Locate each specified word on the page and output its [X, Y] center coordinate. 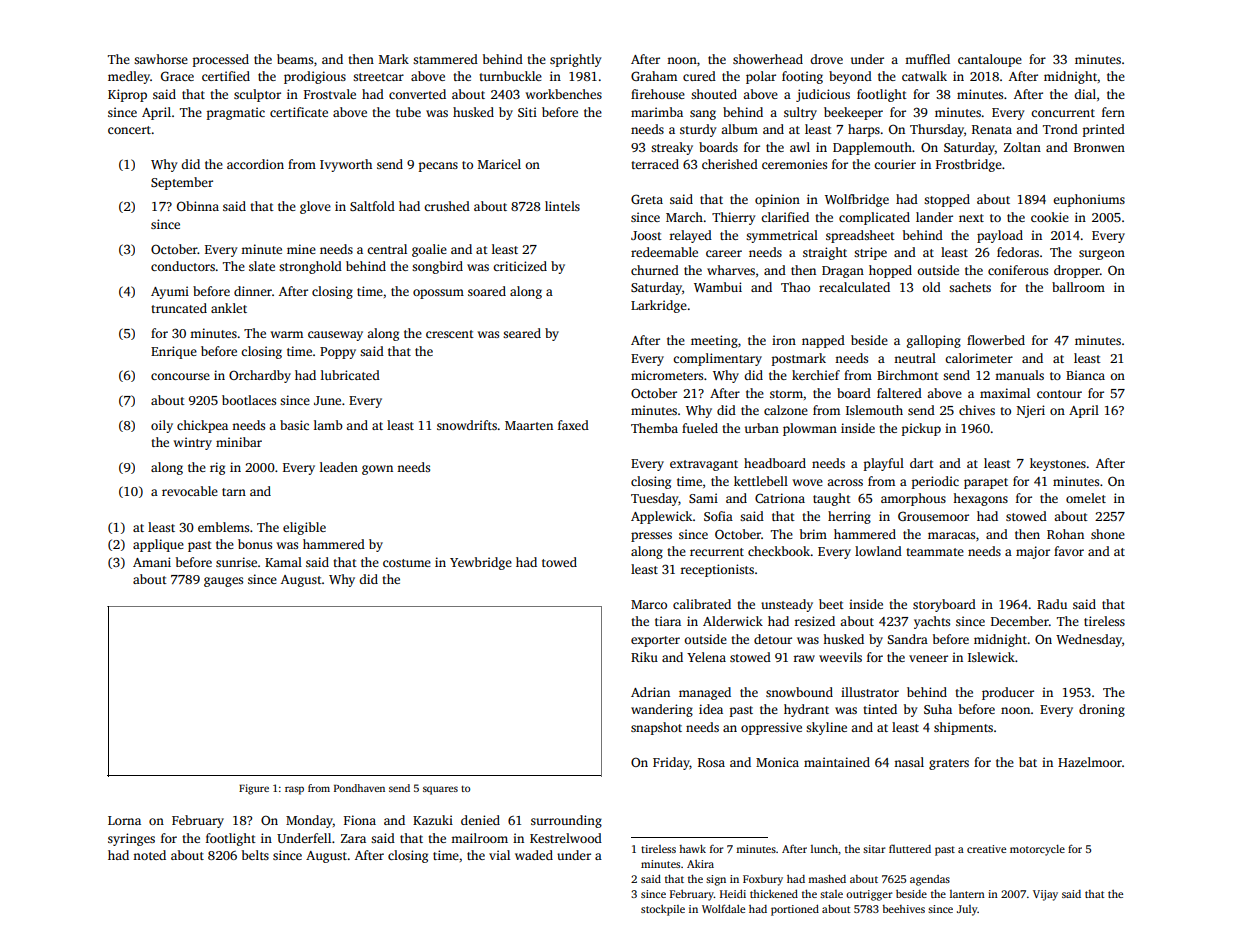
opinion [777, 200]
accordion [255, 164]
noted [149, 855]
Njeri [1031, 411]
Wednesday [1089, 640]
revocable [190, 491]
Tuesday [655, 499]
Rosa [711, 762]
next [971, 218]
